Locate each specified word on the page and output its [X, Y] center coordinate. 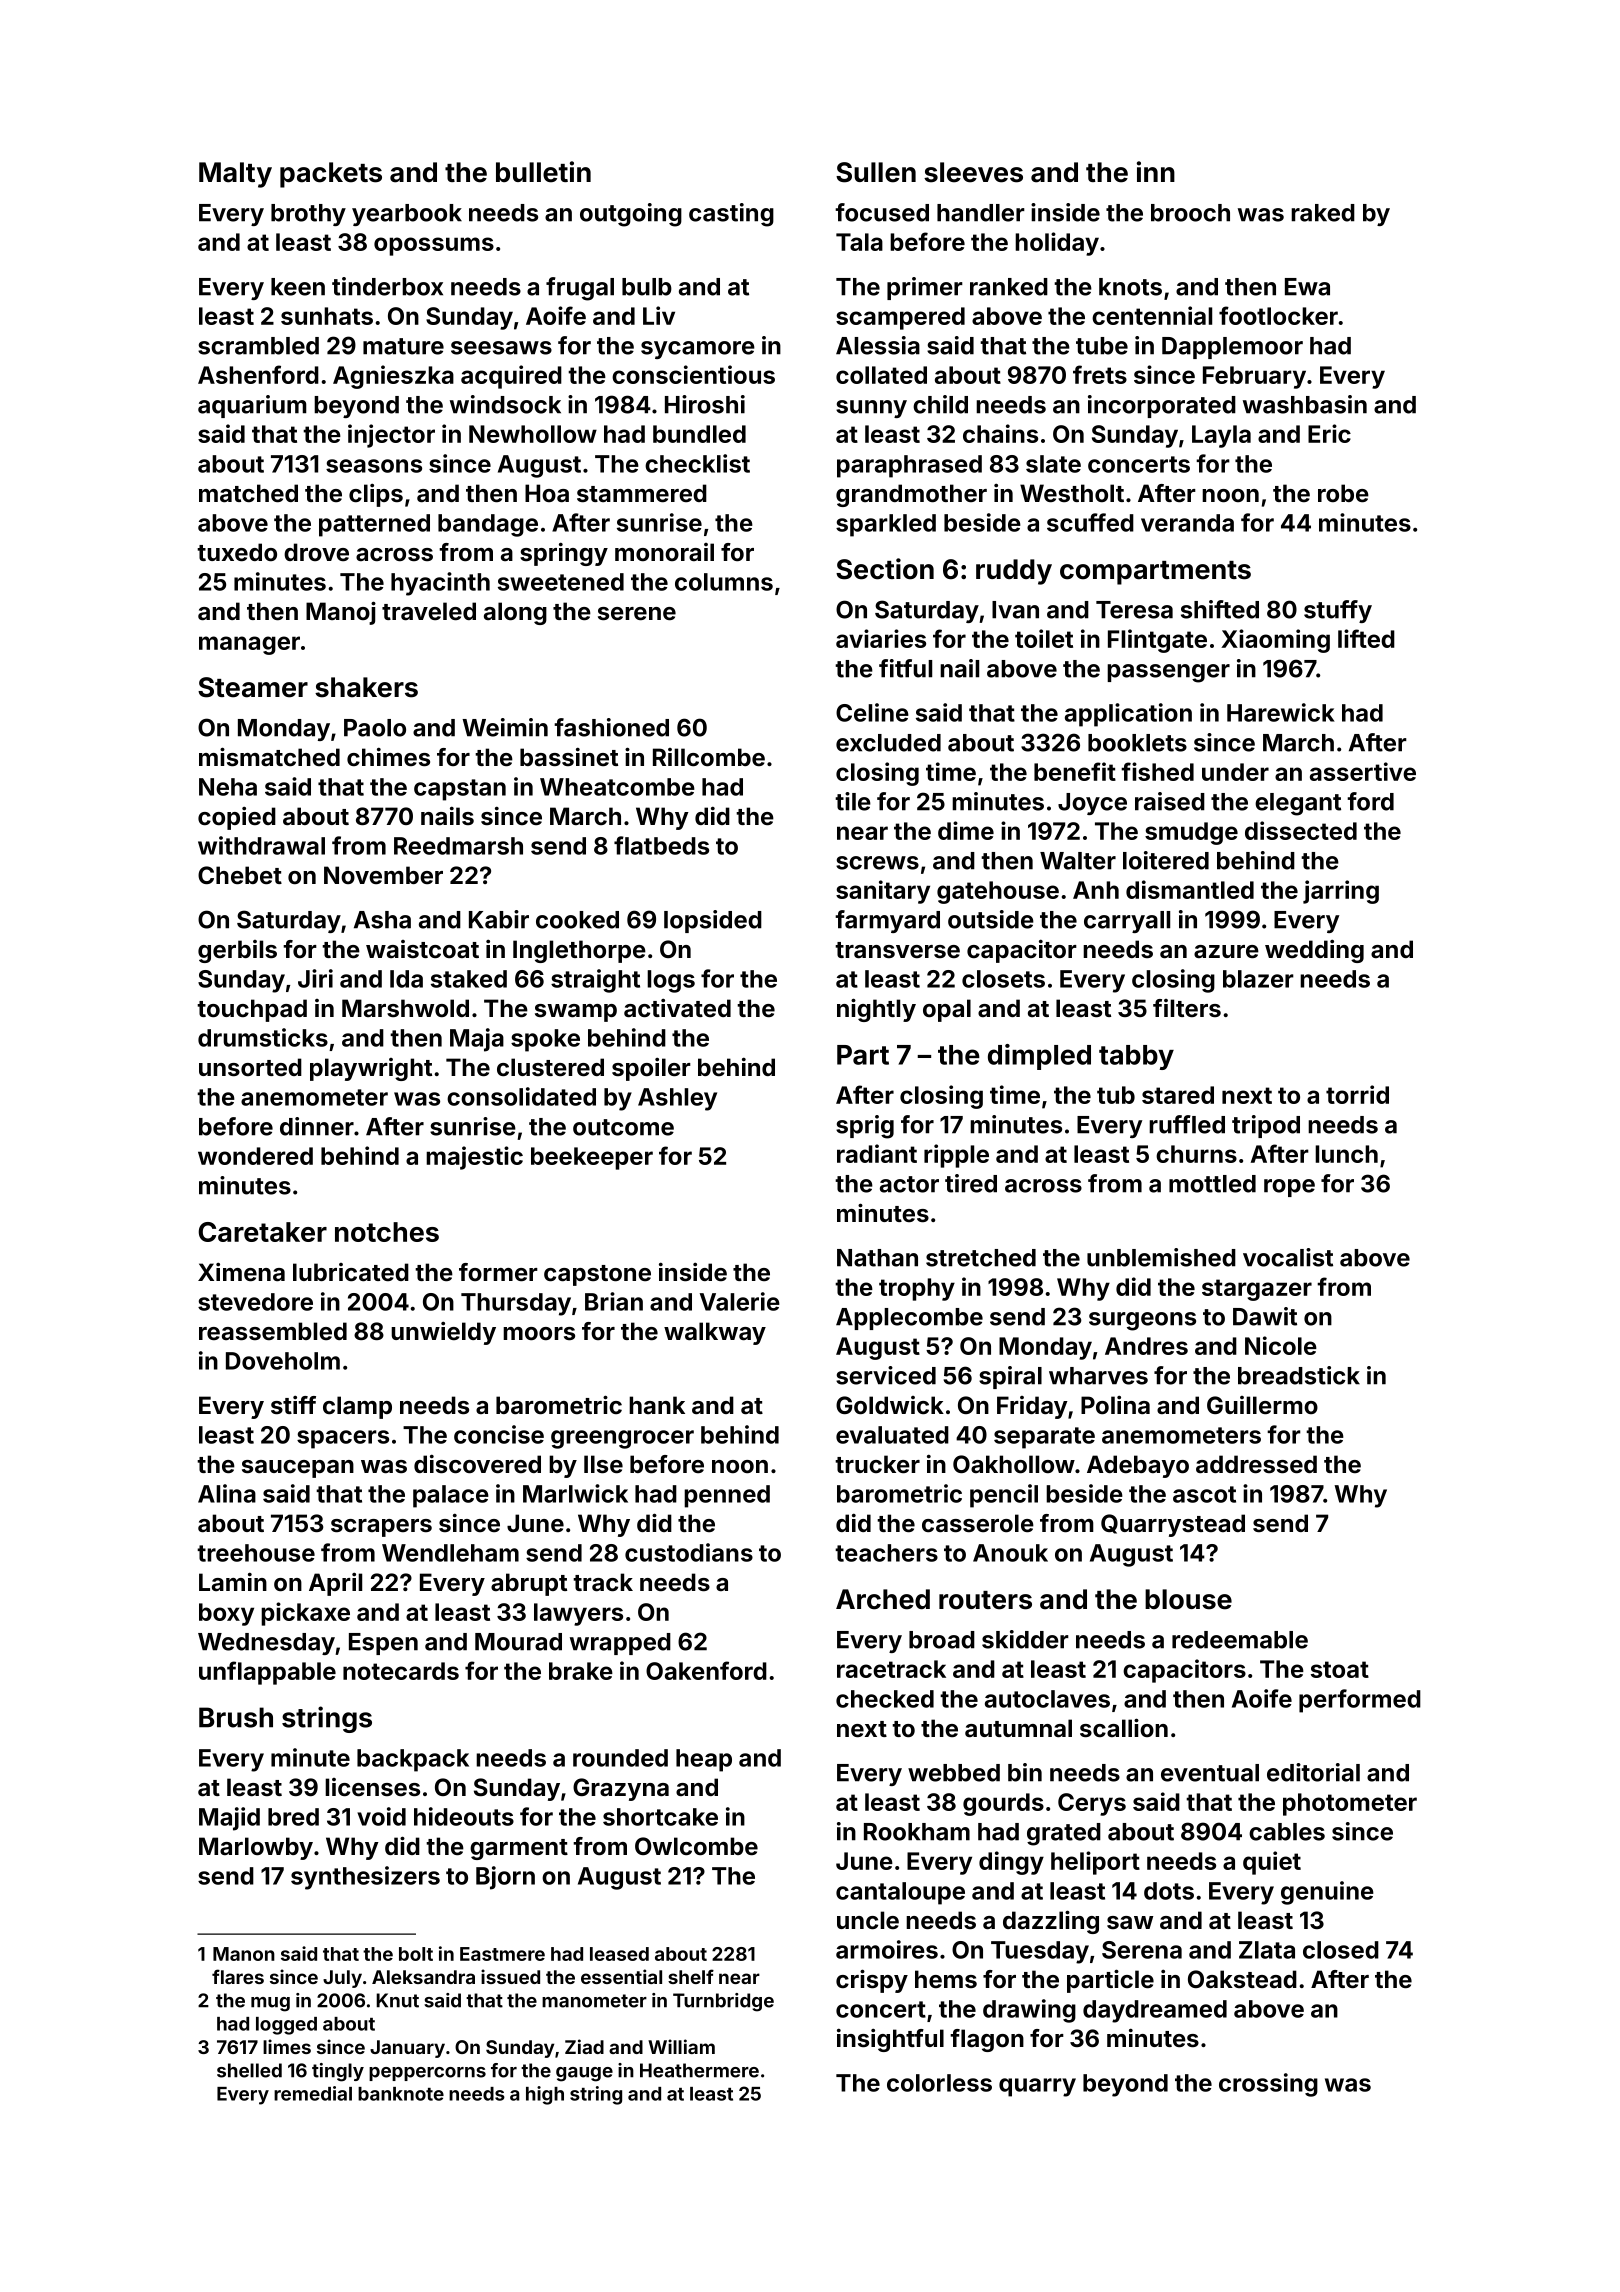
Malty [235, 175]
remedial [313, 2093]
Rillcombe [709, 757]
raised [1170, 801]
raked [1323, 213]
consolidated [521, 1096]
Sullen [876, 172]
